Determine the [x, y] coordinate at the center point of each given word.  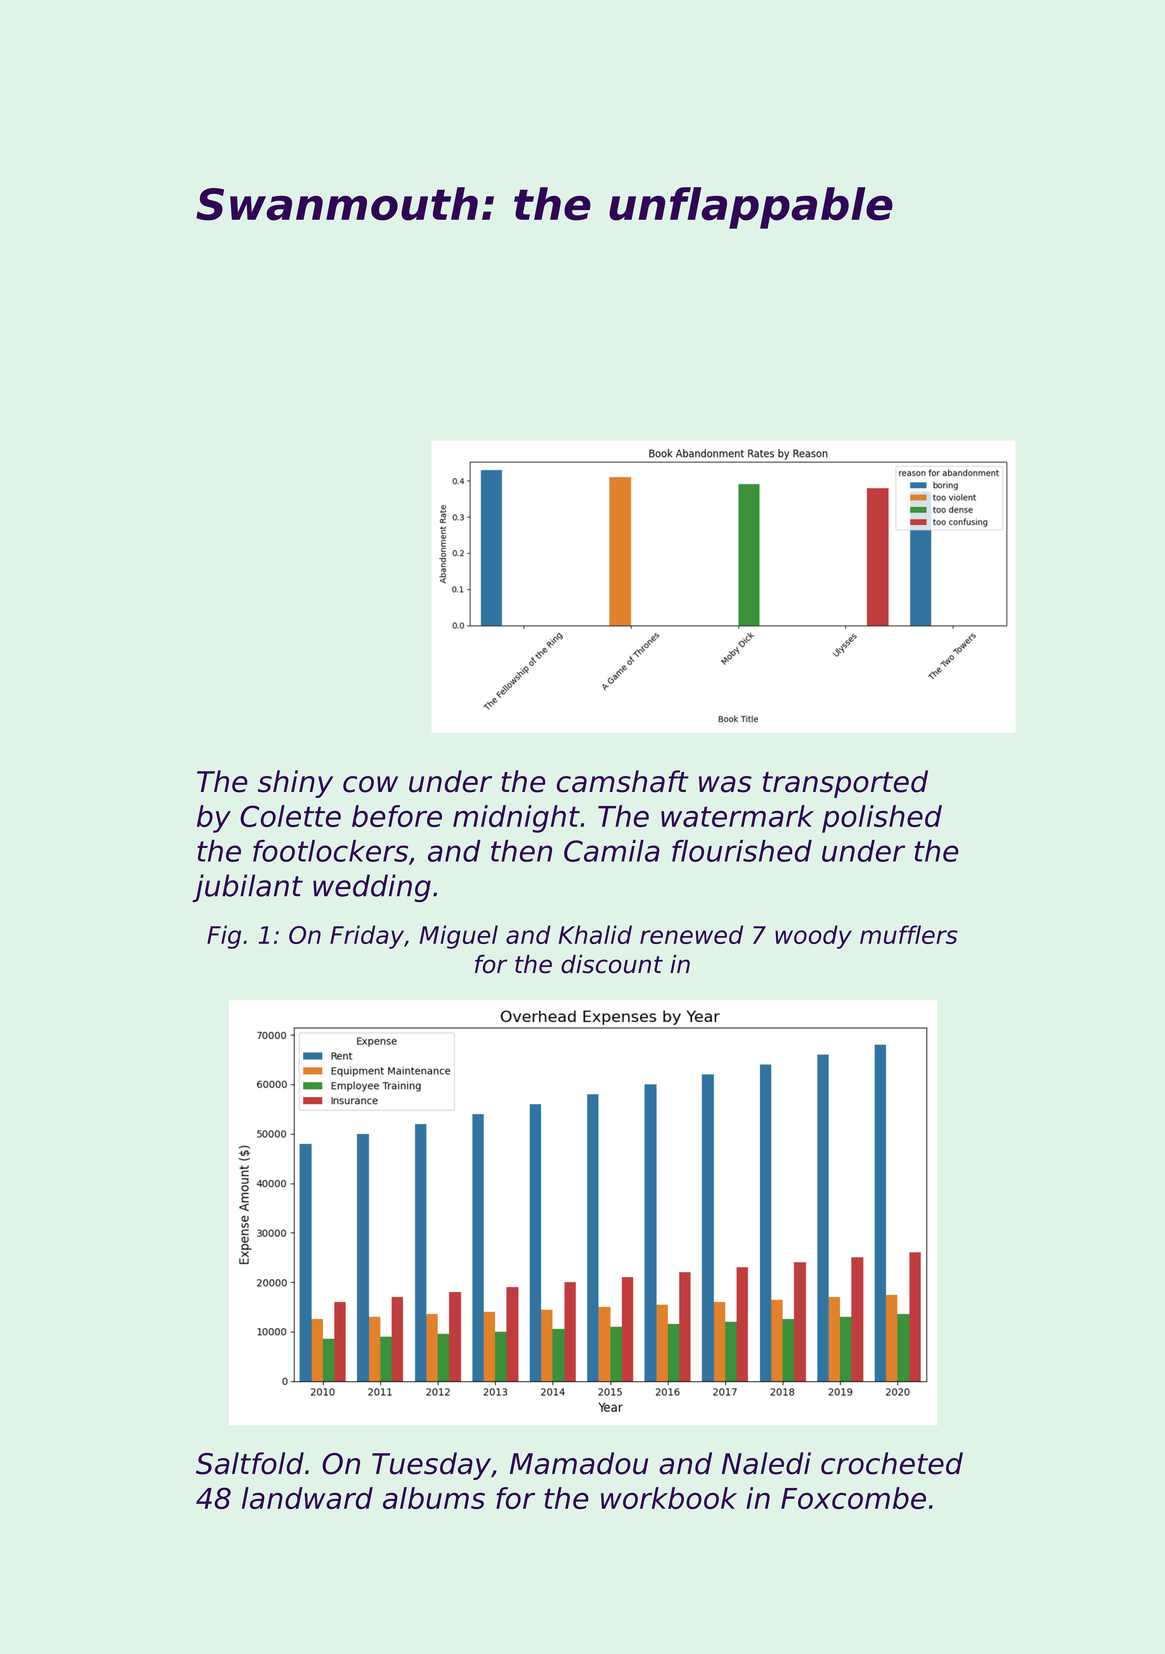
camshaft [623, 781]
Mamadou [579, 1463]
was [725, 784]
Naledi [766, 1463]
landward [307, 1498]
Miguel [459, 937]
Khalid [595, 934]
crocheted [892, 1463]
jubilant [247, 888]
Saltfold [250, 1463]
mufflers [909, 934]
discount [612, 964]
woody [813, 937]
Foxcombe [853, 1498]
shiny [295, 784]
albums [434, 1498]
